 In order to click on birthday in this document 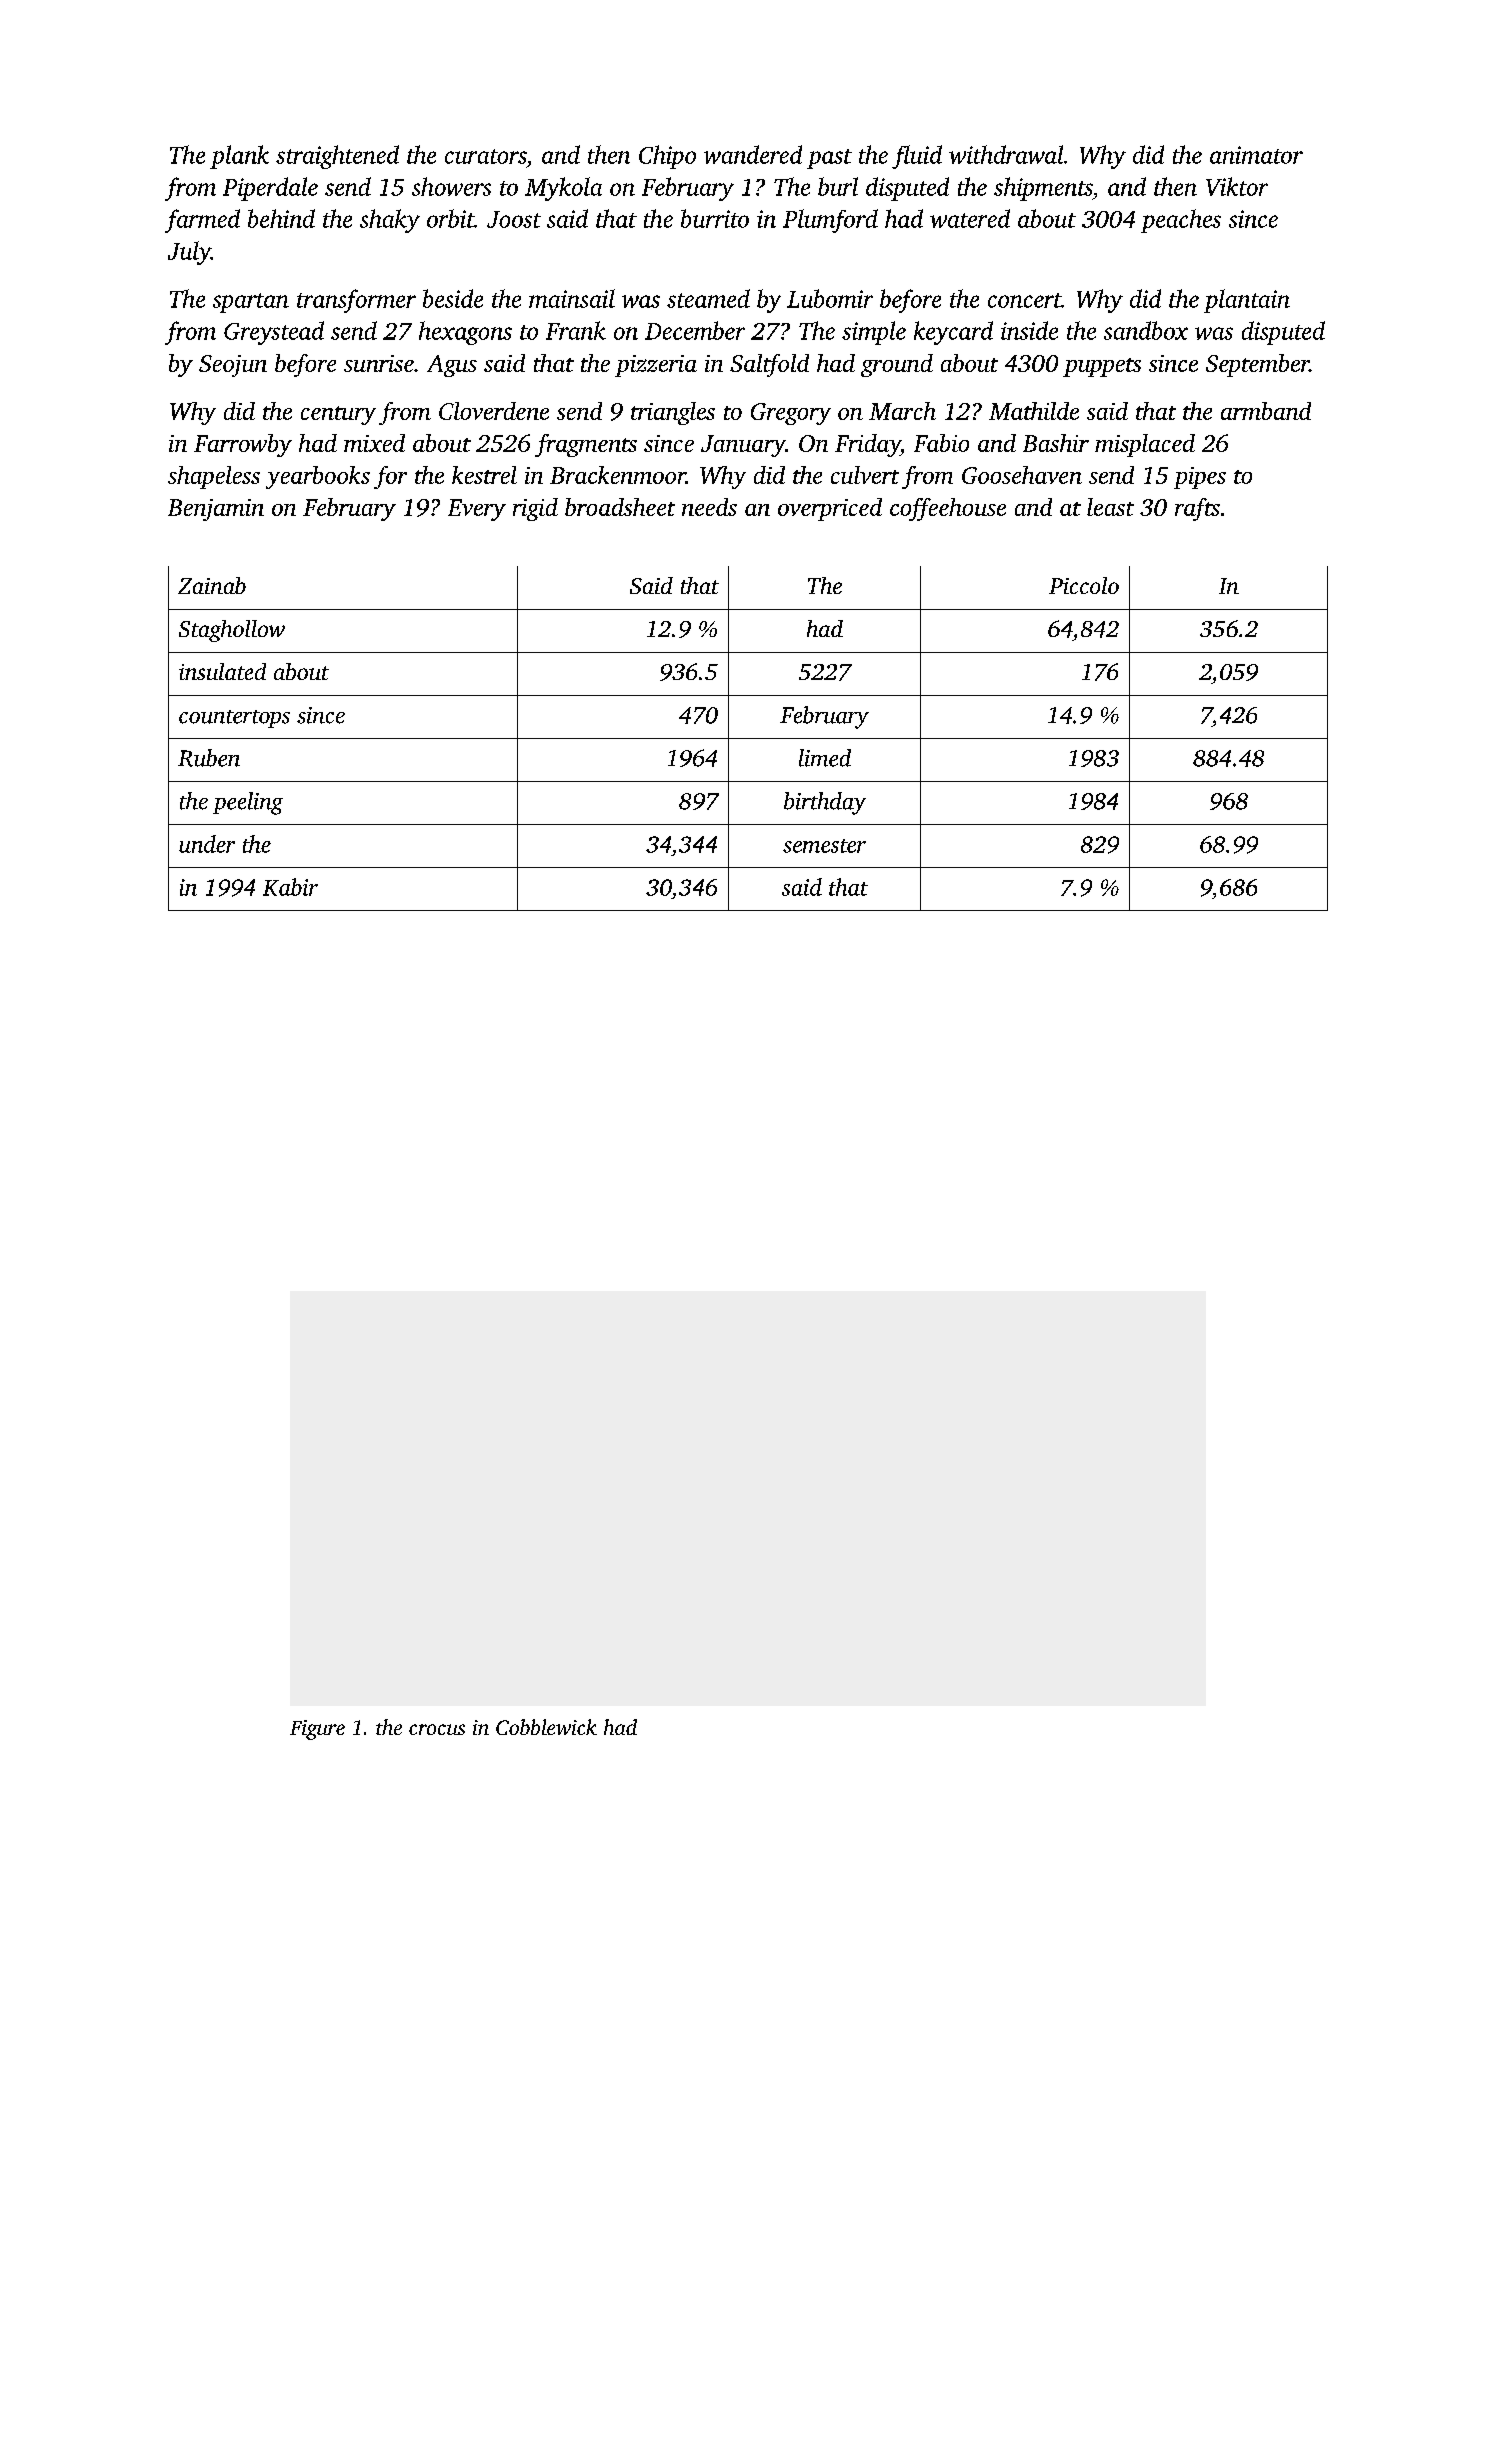, I will do `click(825, 803)`.
